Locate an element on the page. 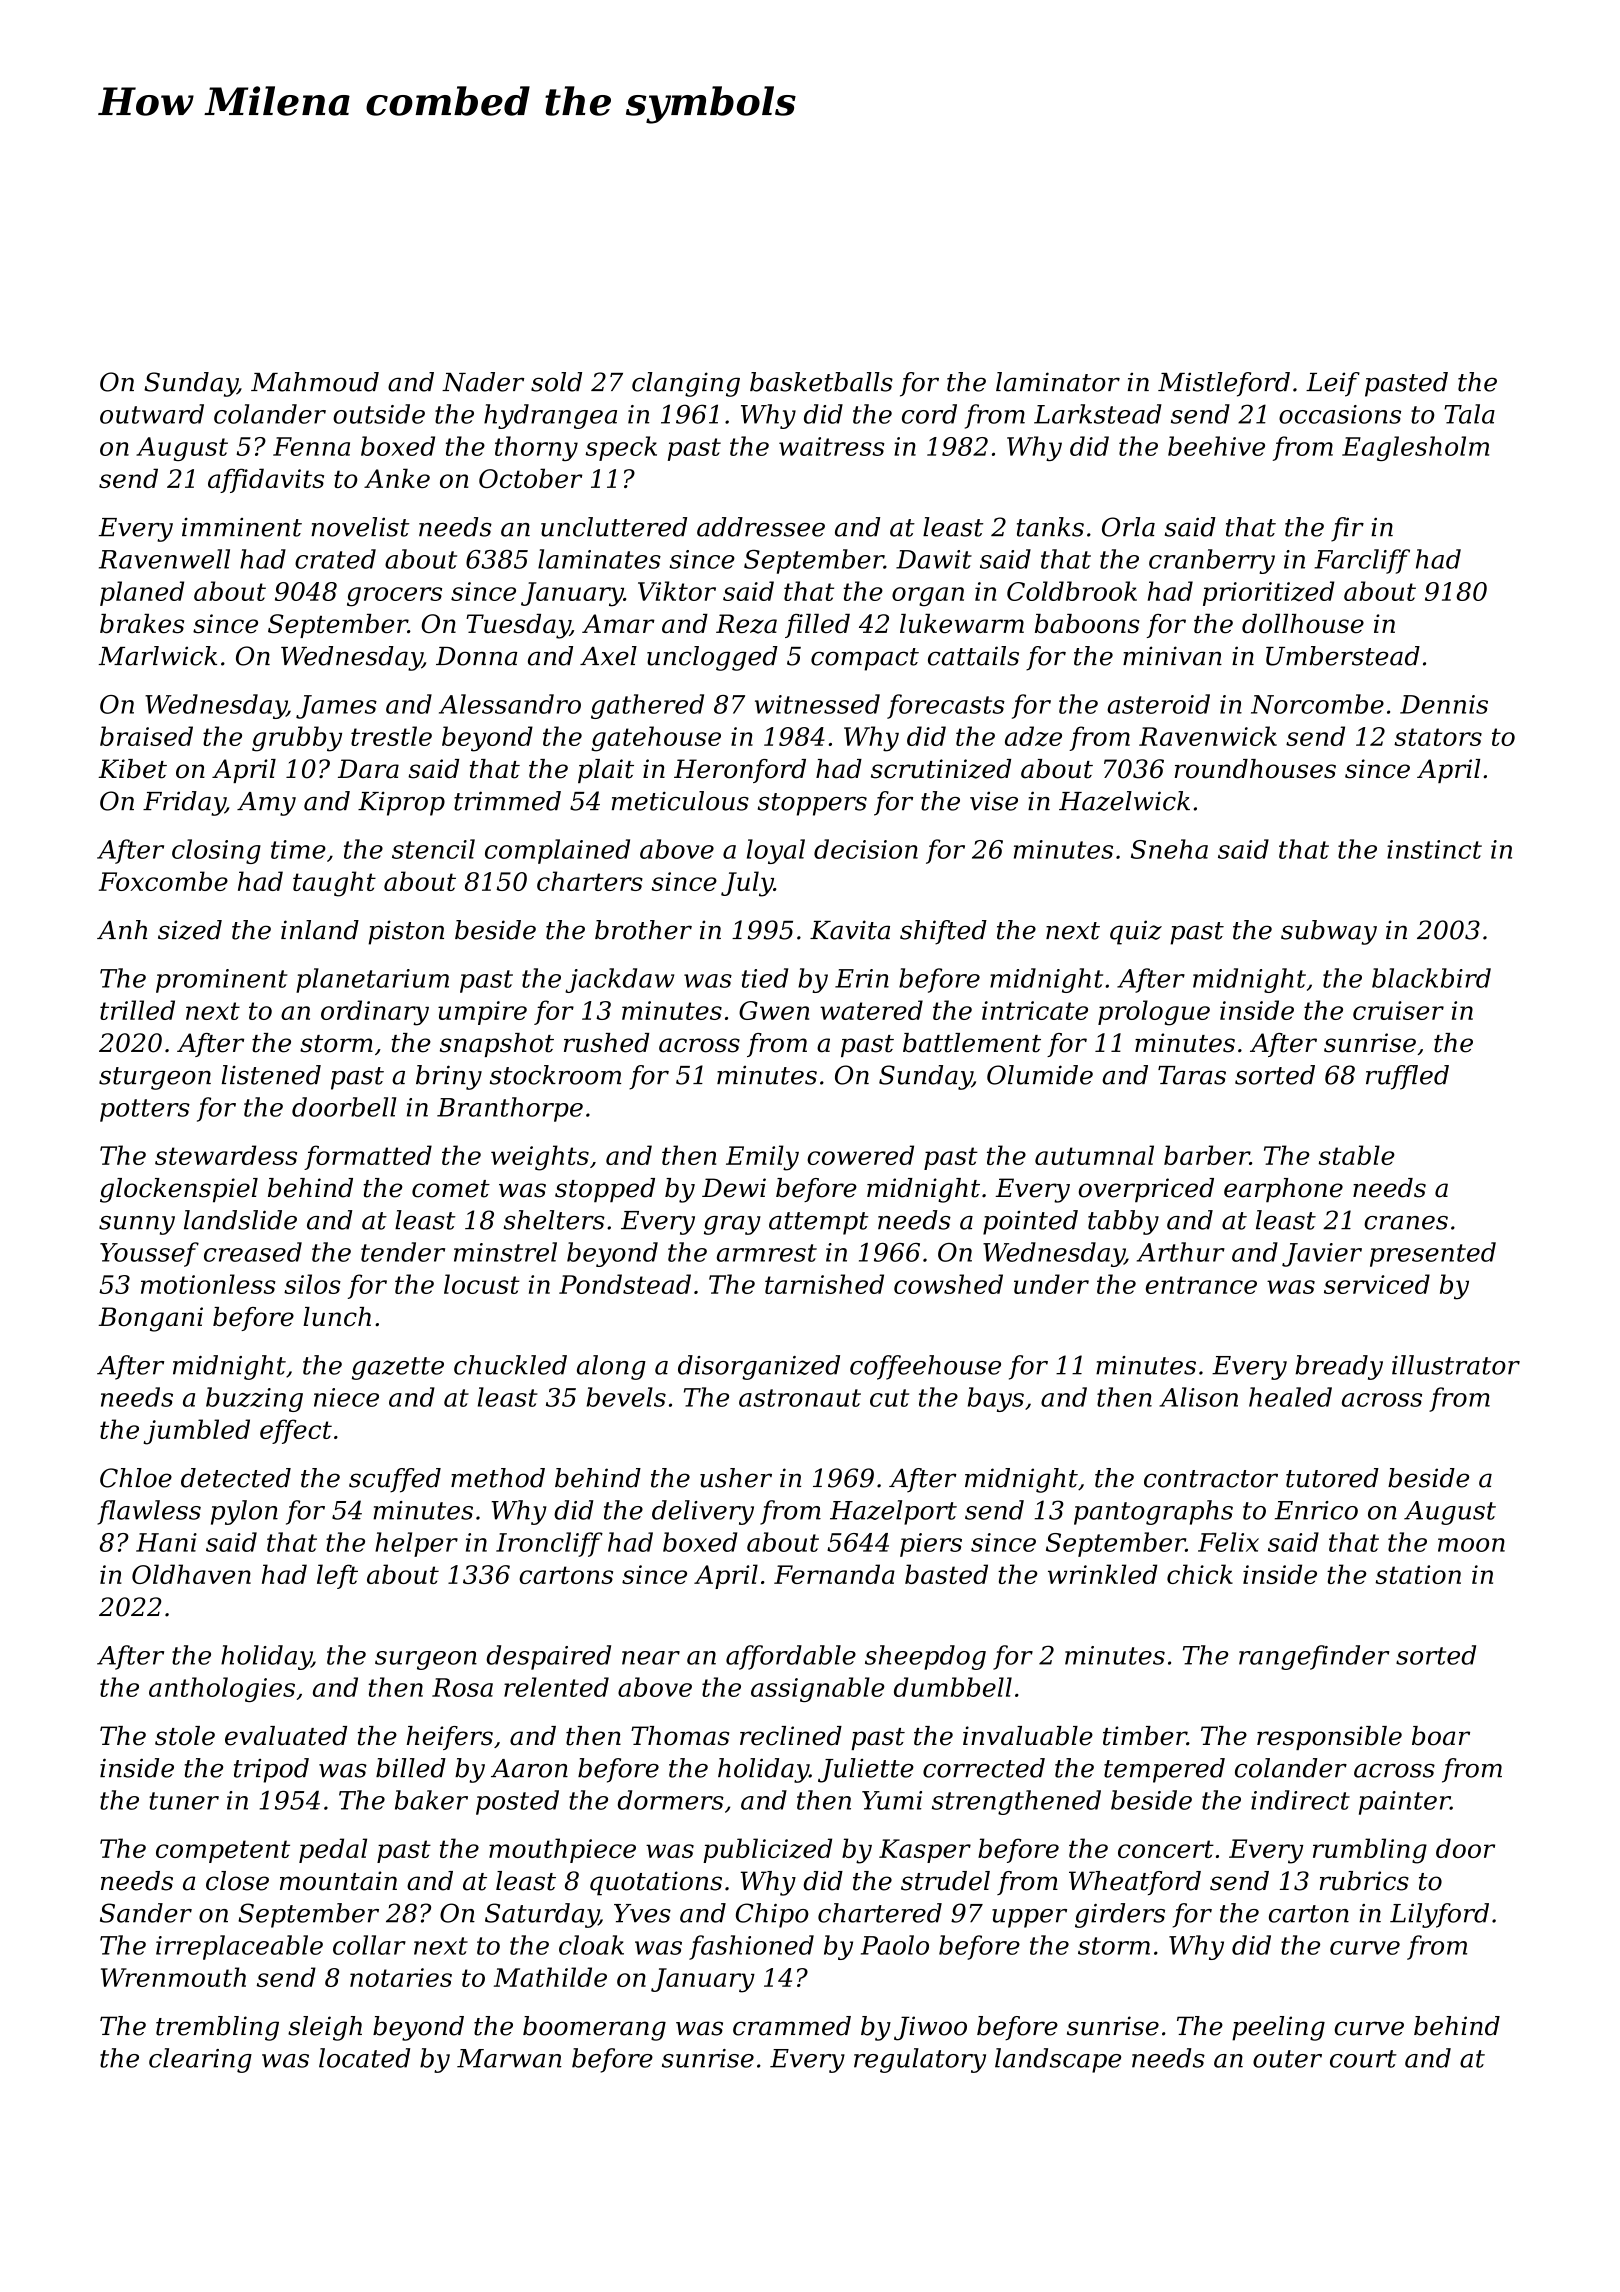 Image resolution: width=1620 pixels, height=2292 pixels. stable is located at coordinates (1357, 1155).
